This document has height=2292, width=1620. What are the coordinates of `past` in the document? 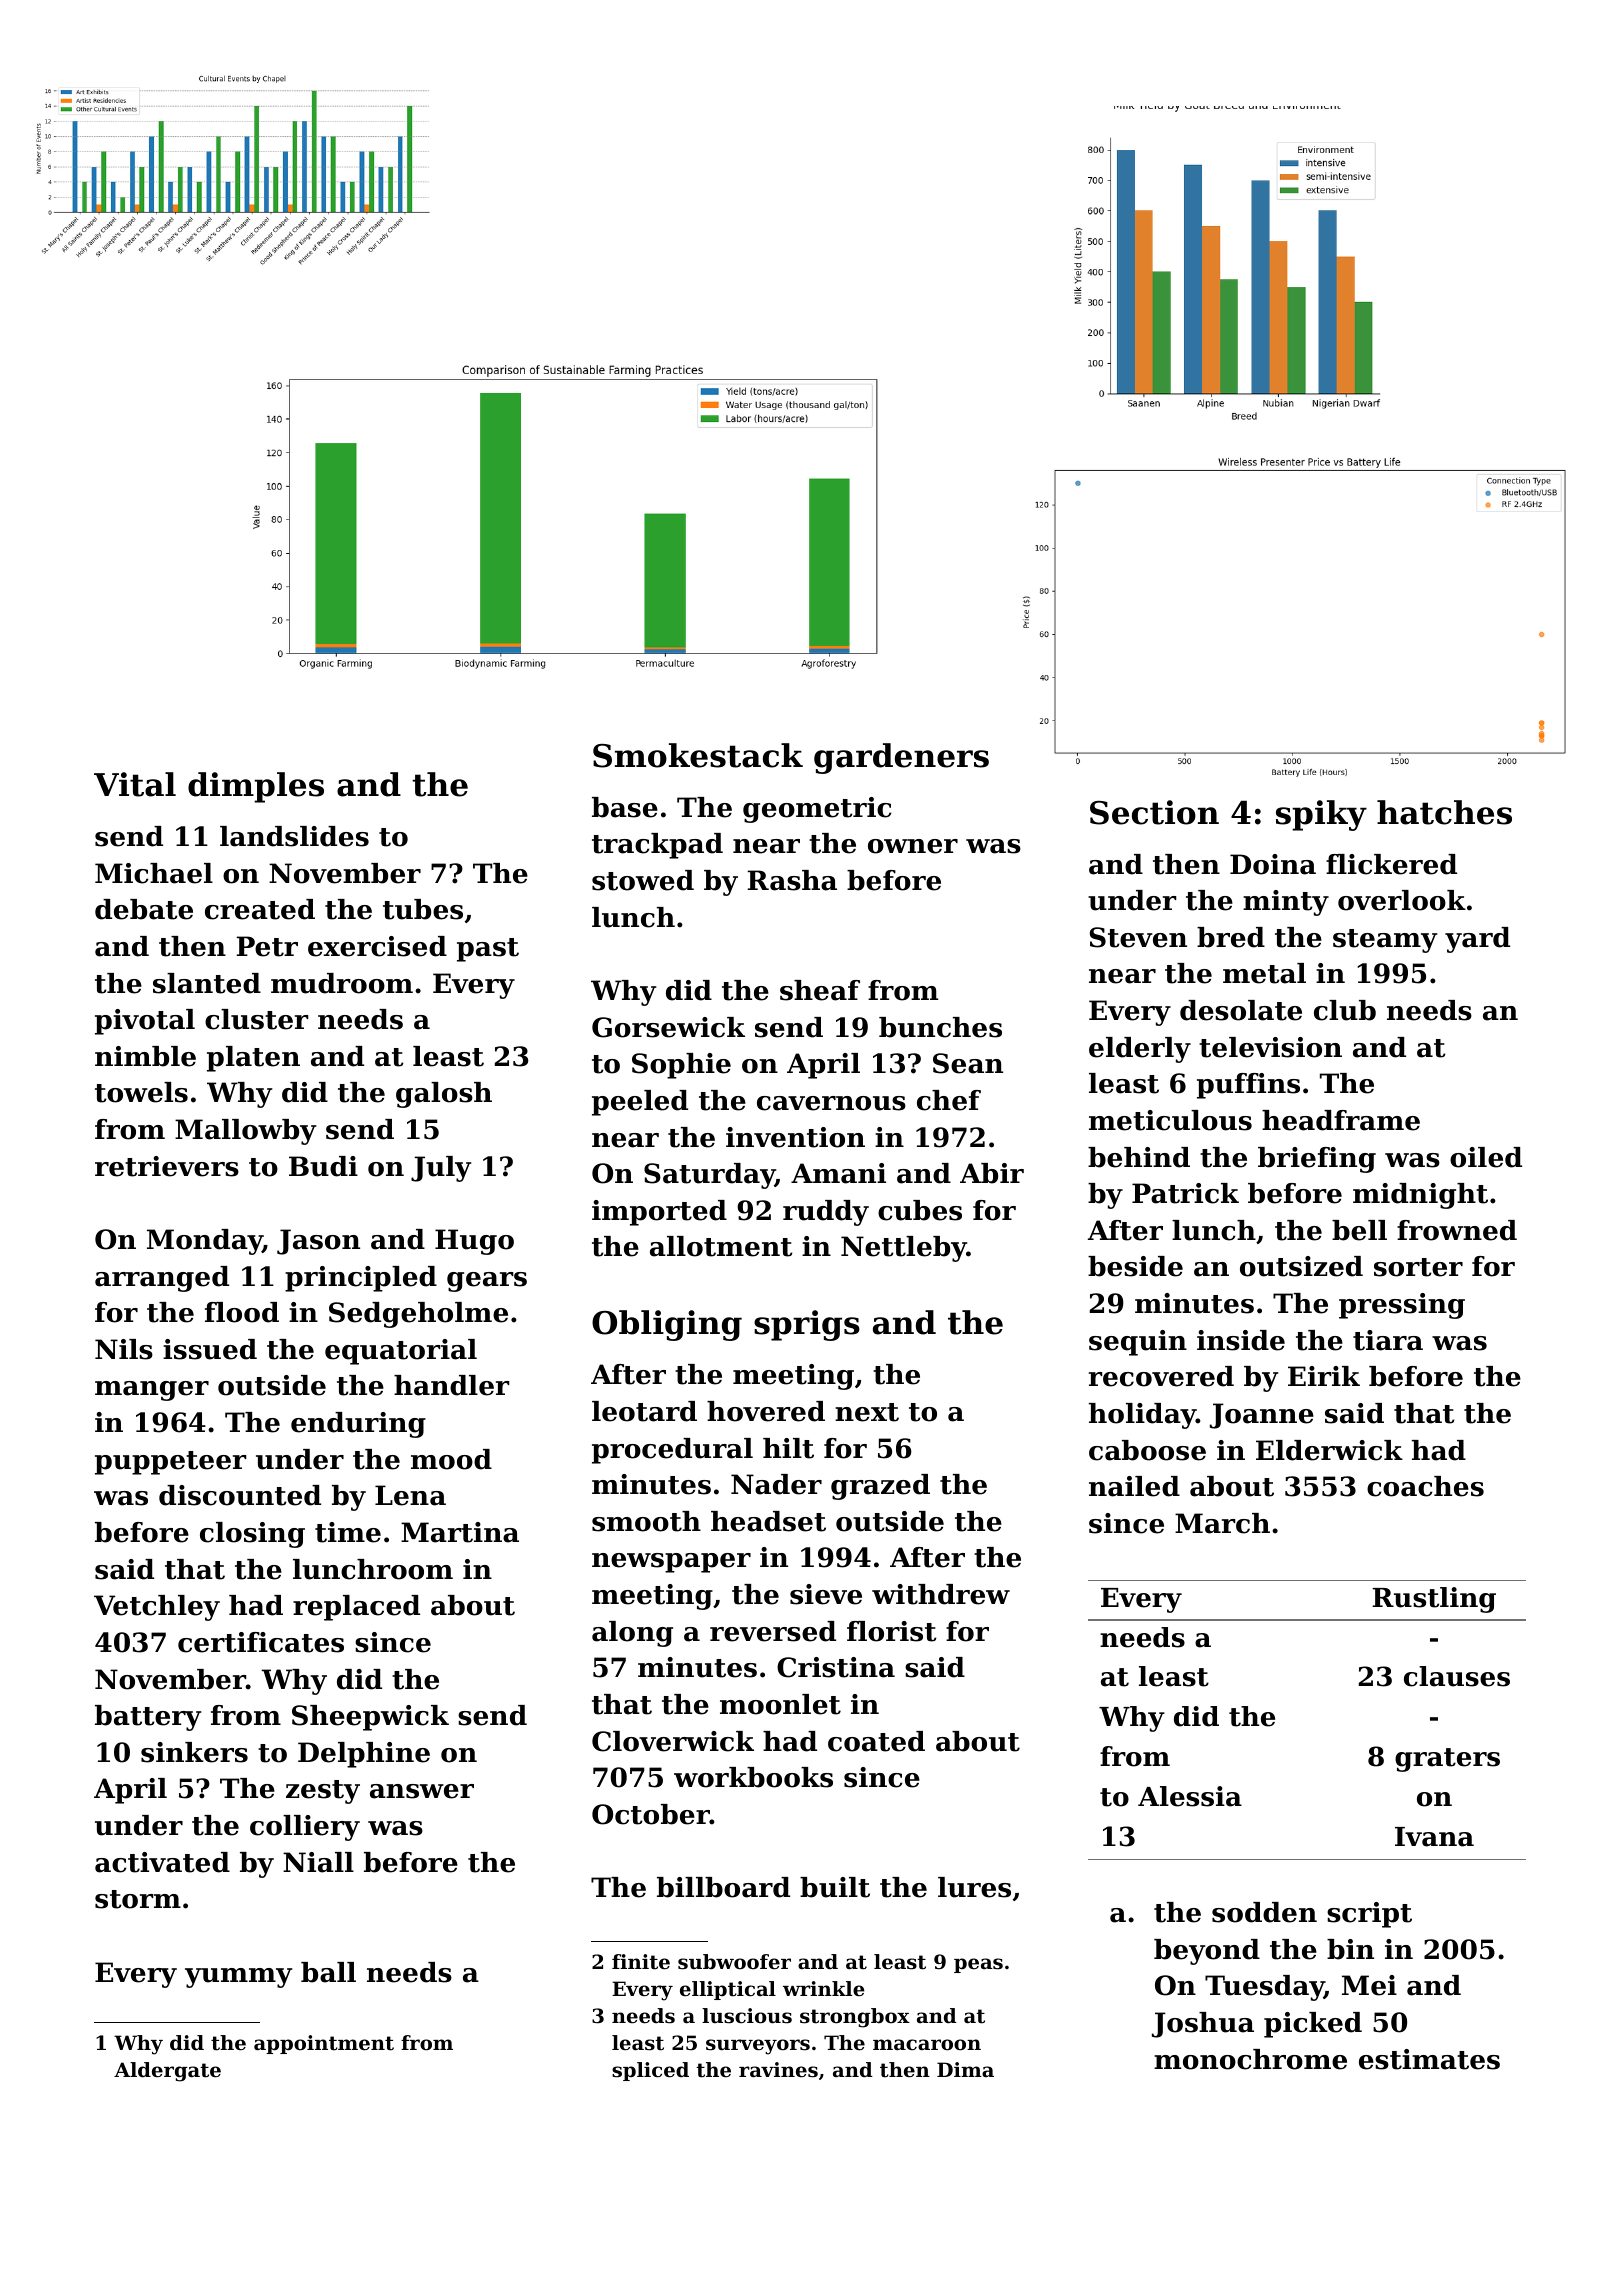 It's located at (488, 950).
